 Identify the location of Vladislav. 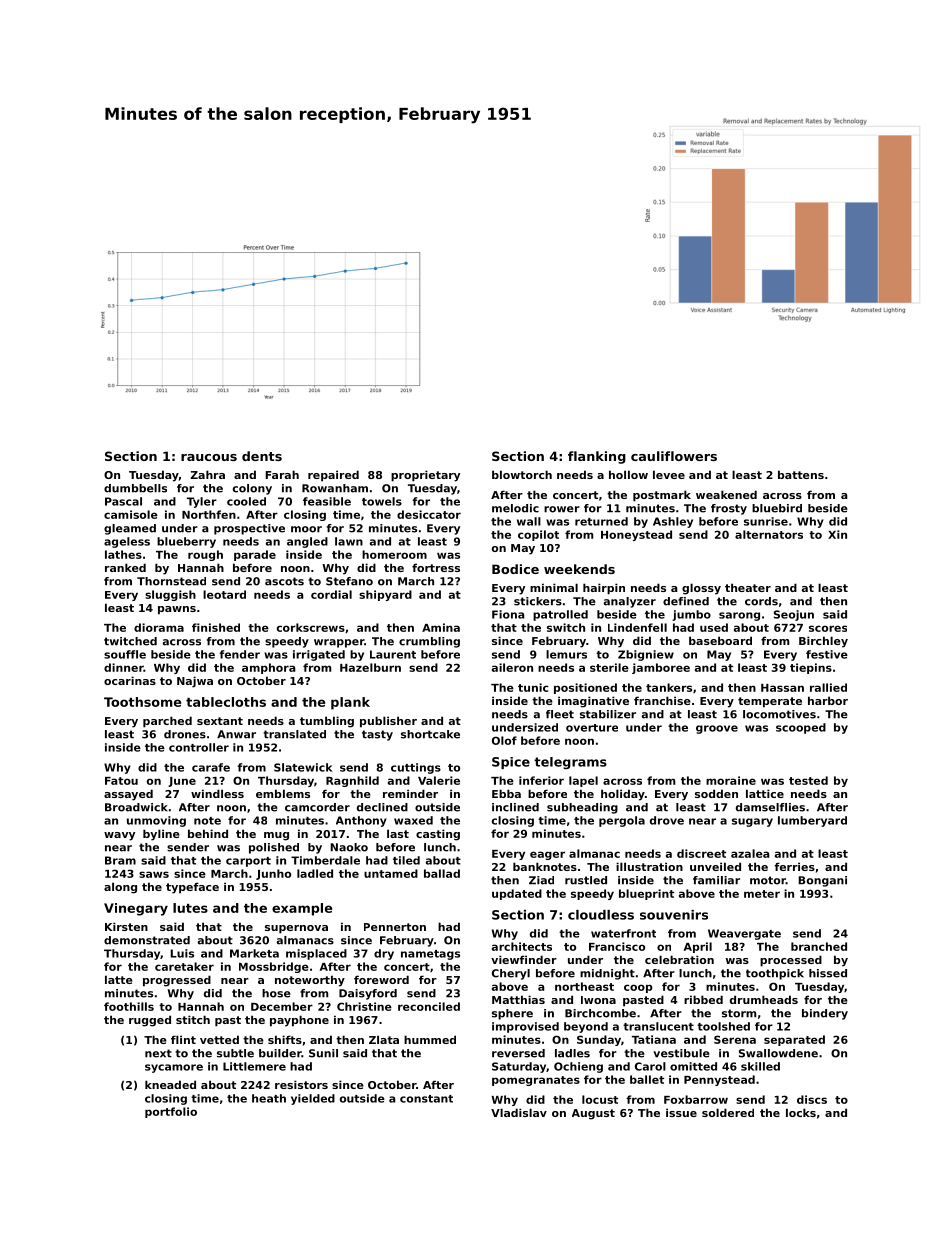
(519, 1112).
